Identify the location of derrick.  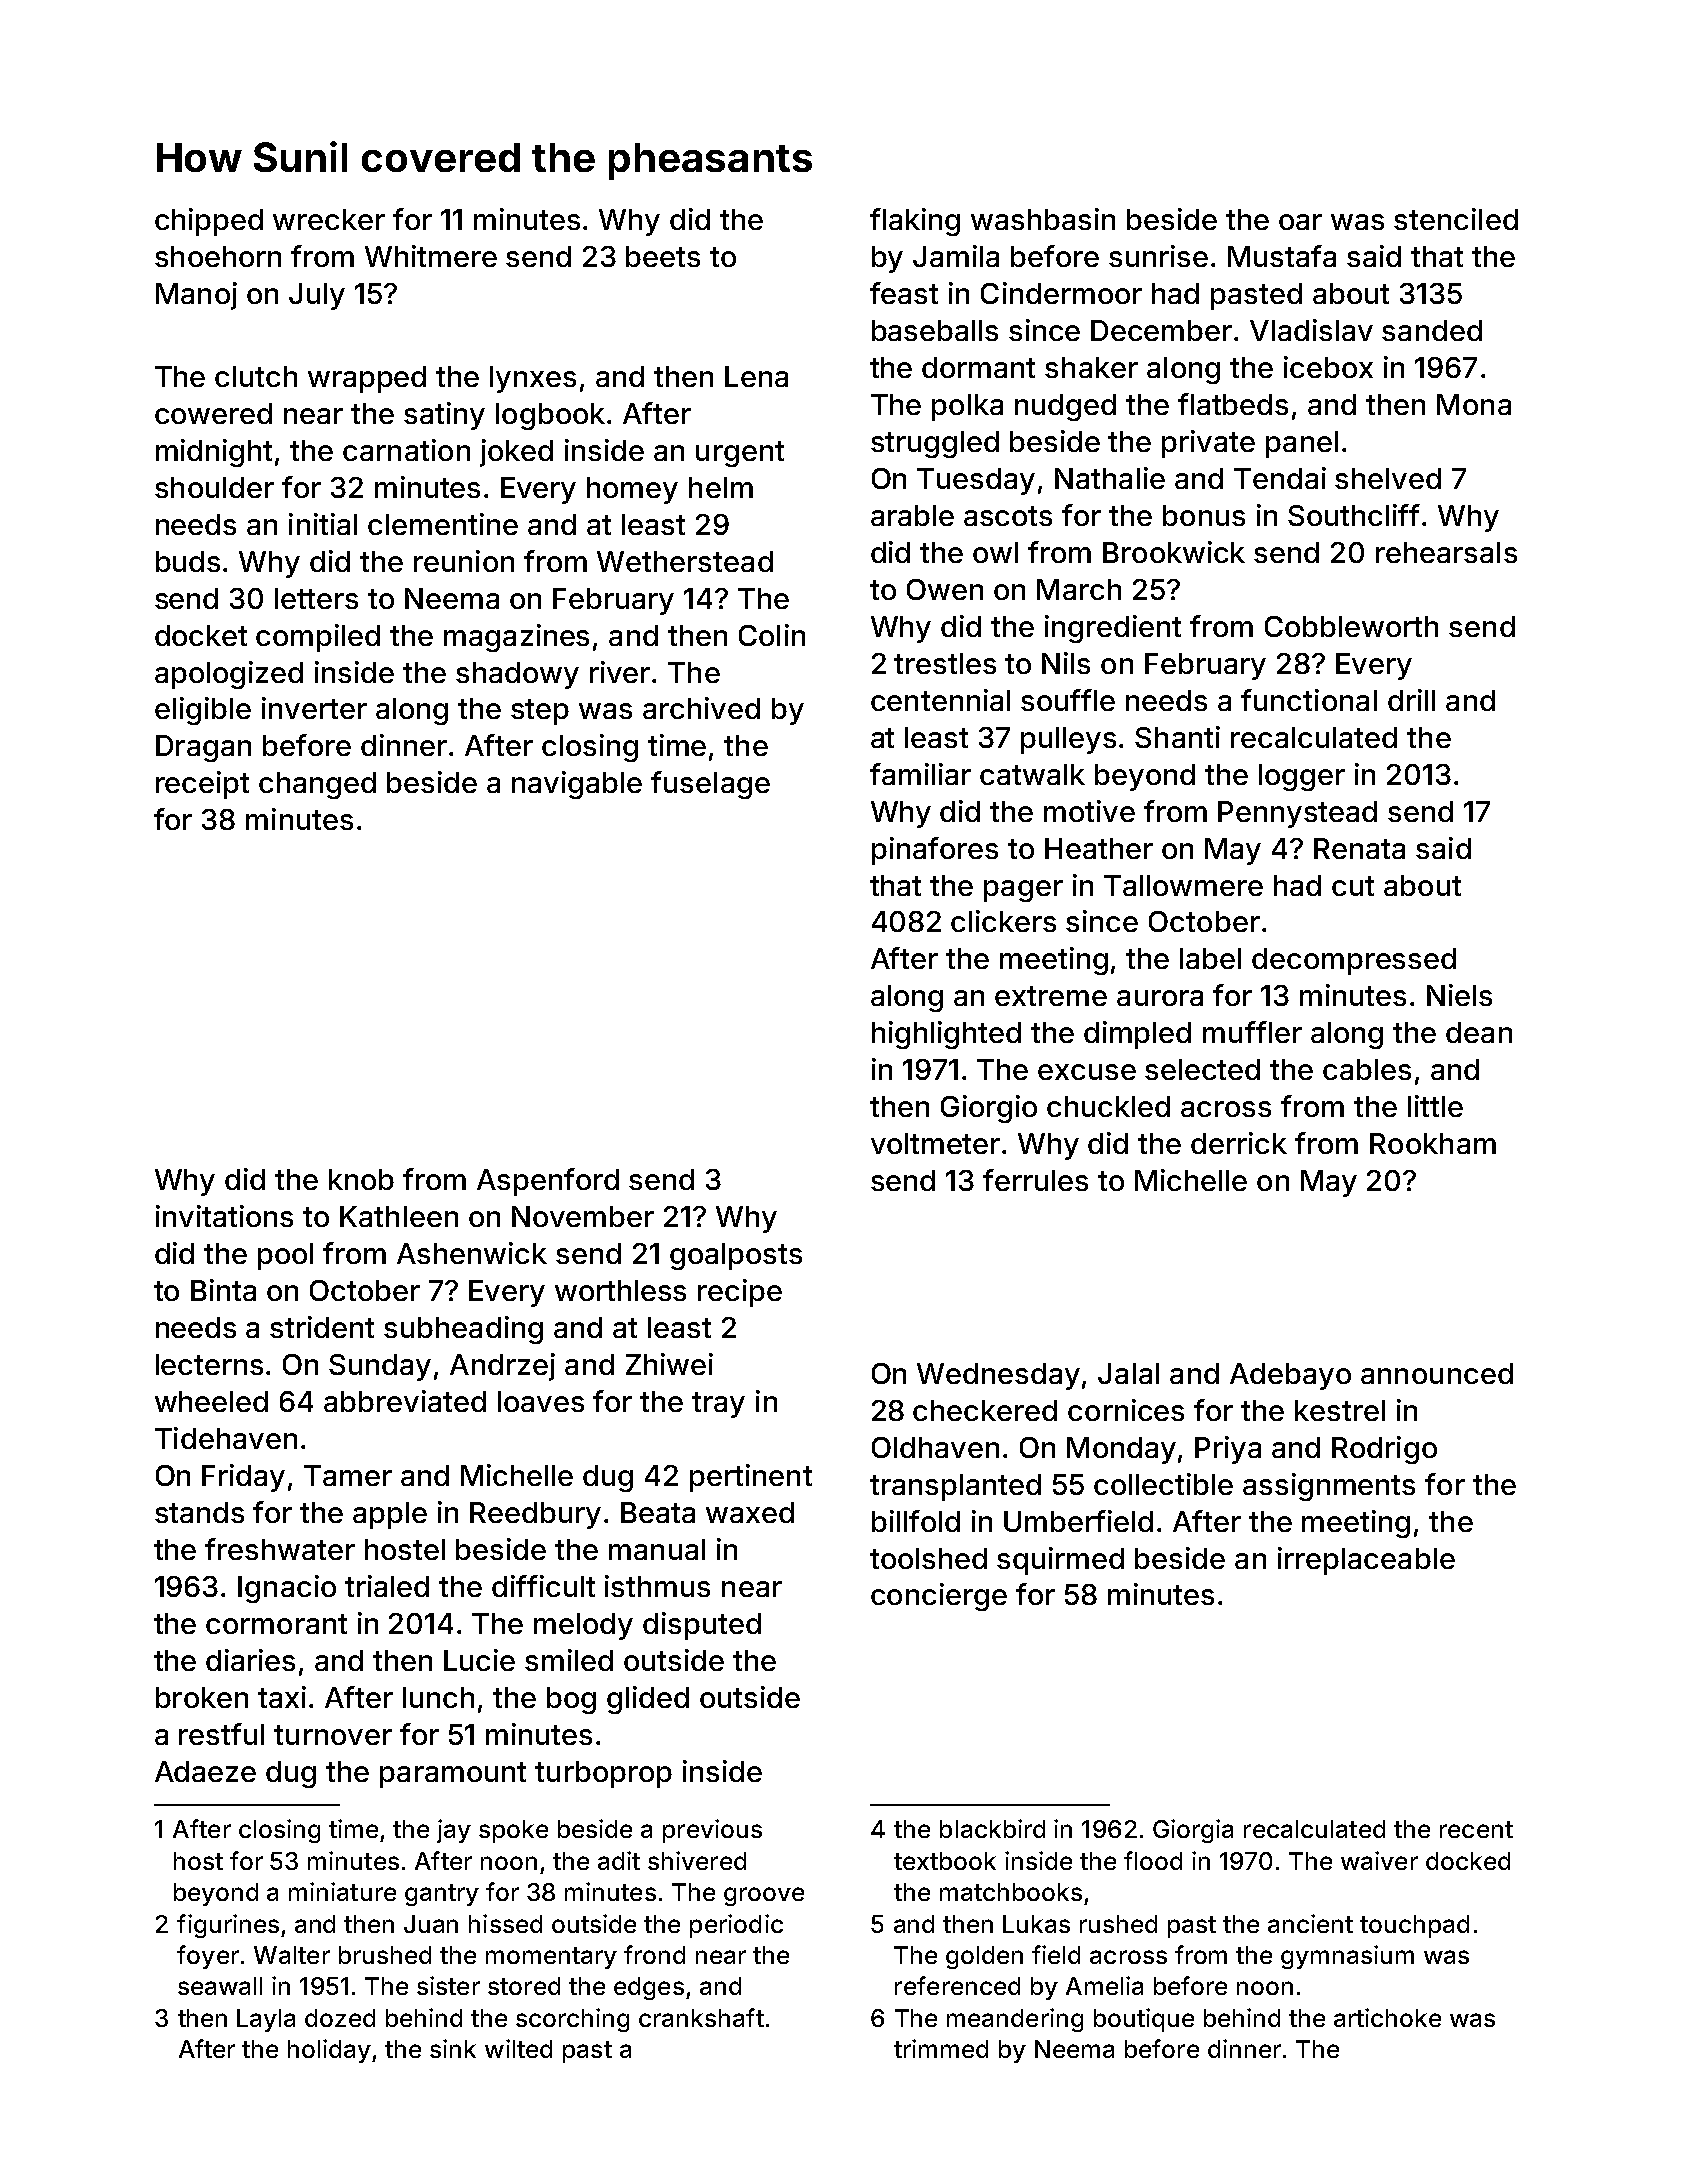
(1239, 1143).
